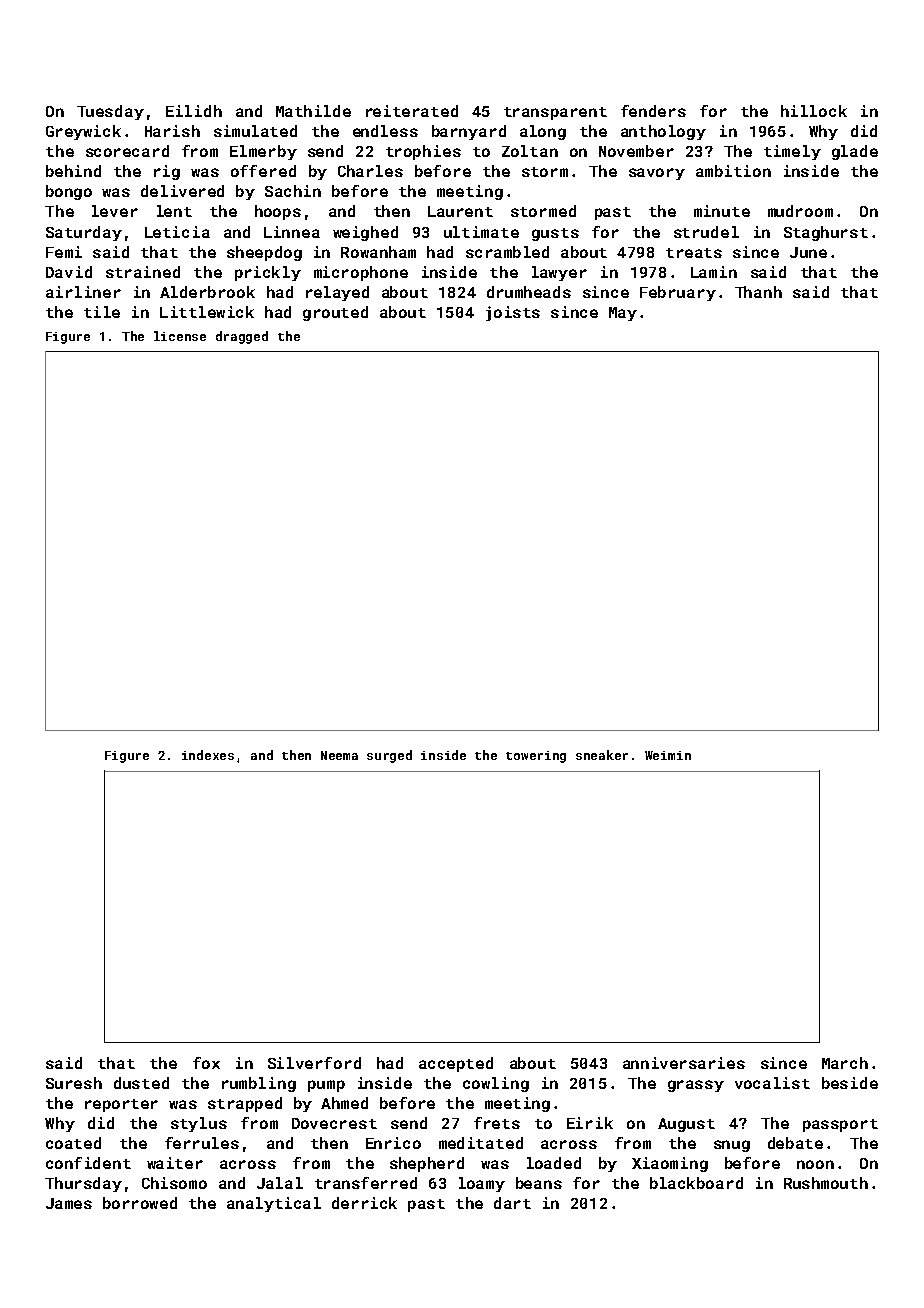 The height and width of the screenshot is (1308, 924). I want to click on Rushmouth, so click(826, 1183).
